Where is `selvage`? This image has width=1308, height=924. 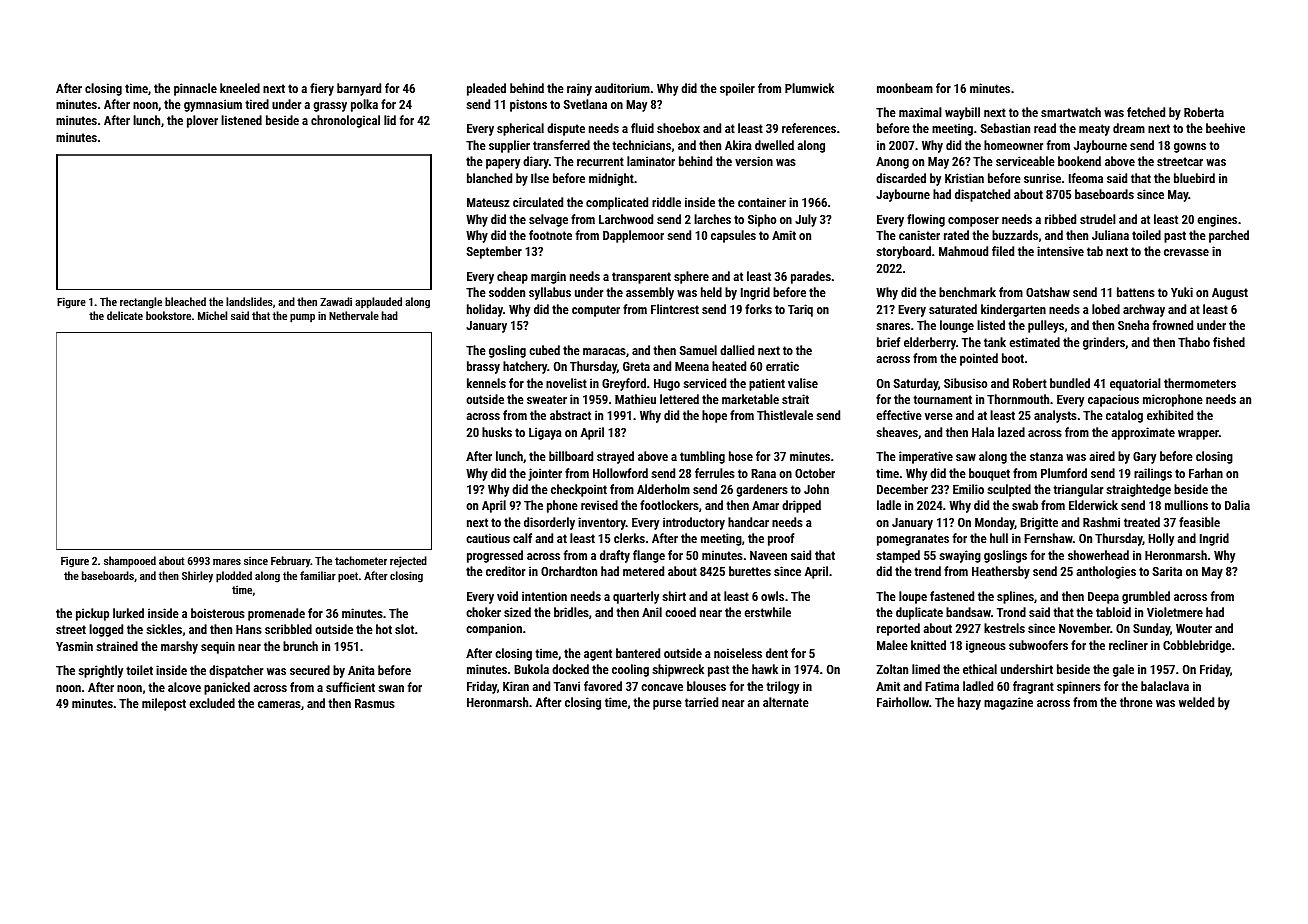 selvage is located at coordinates (548, 220).
